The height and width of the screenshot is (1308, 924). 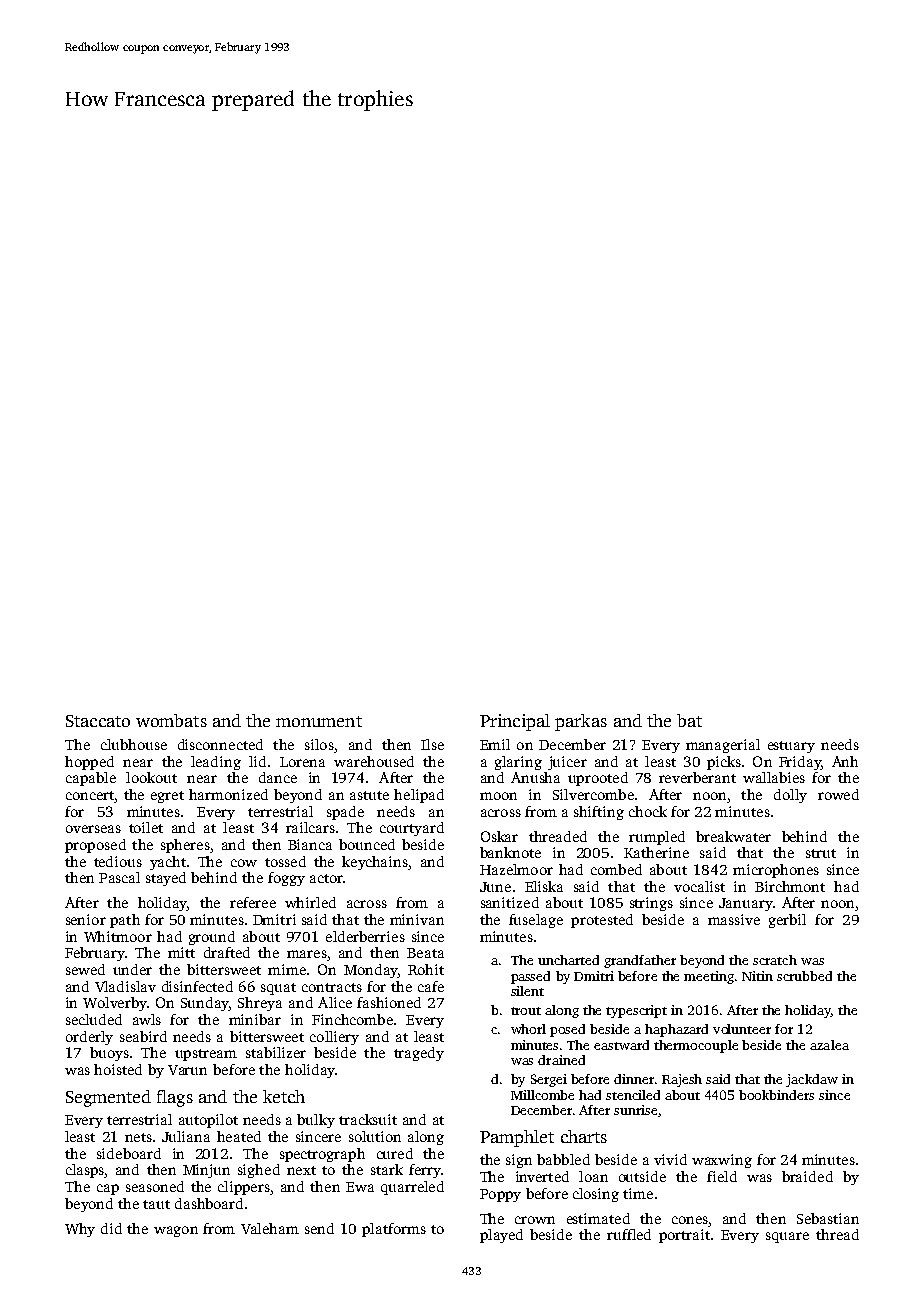 What do you see at coordinates (302, 762) in the screenshot?
I see `Lorena` at bounding box center [302, 762].
